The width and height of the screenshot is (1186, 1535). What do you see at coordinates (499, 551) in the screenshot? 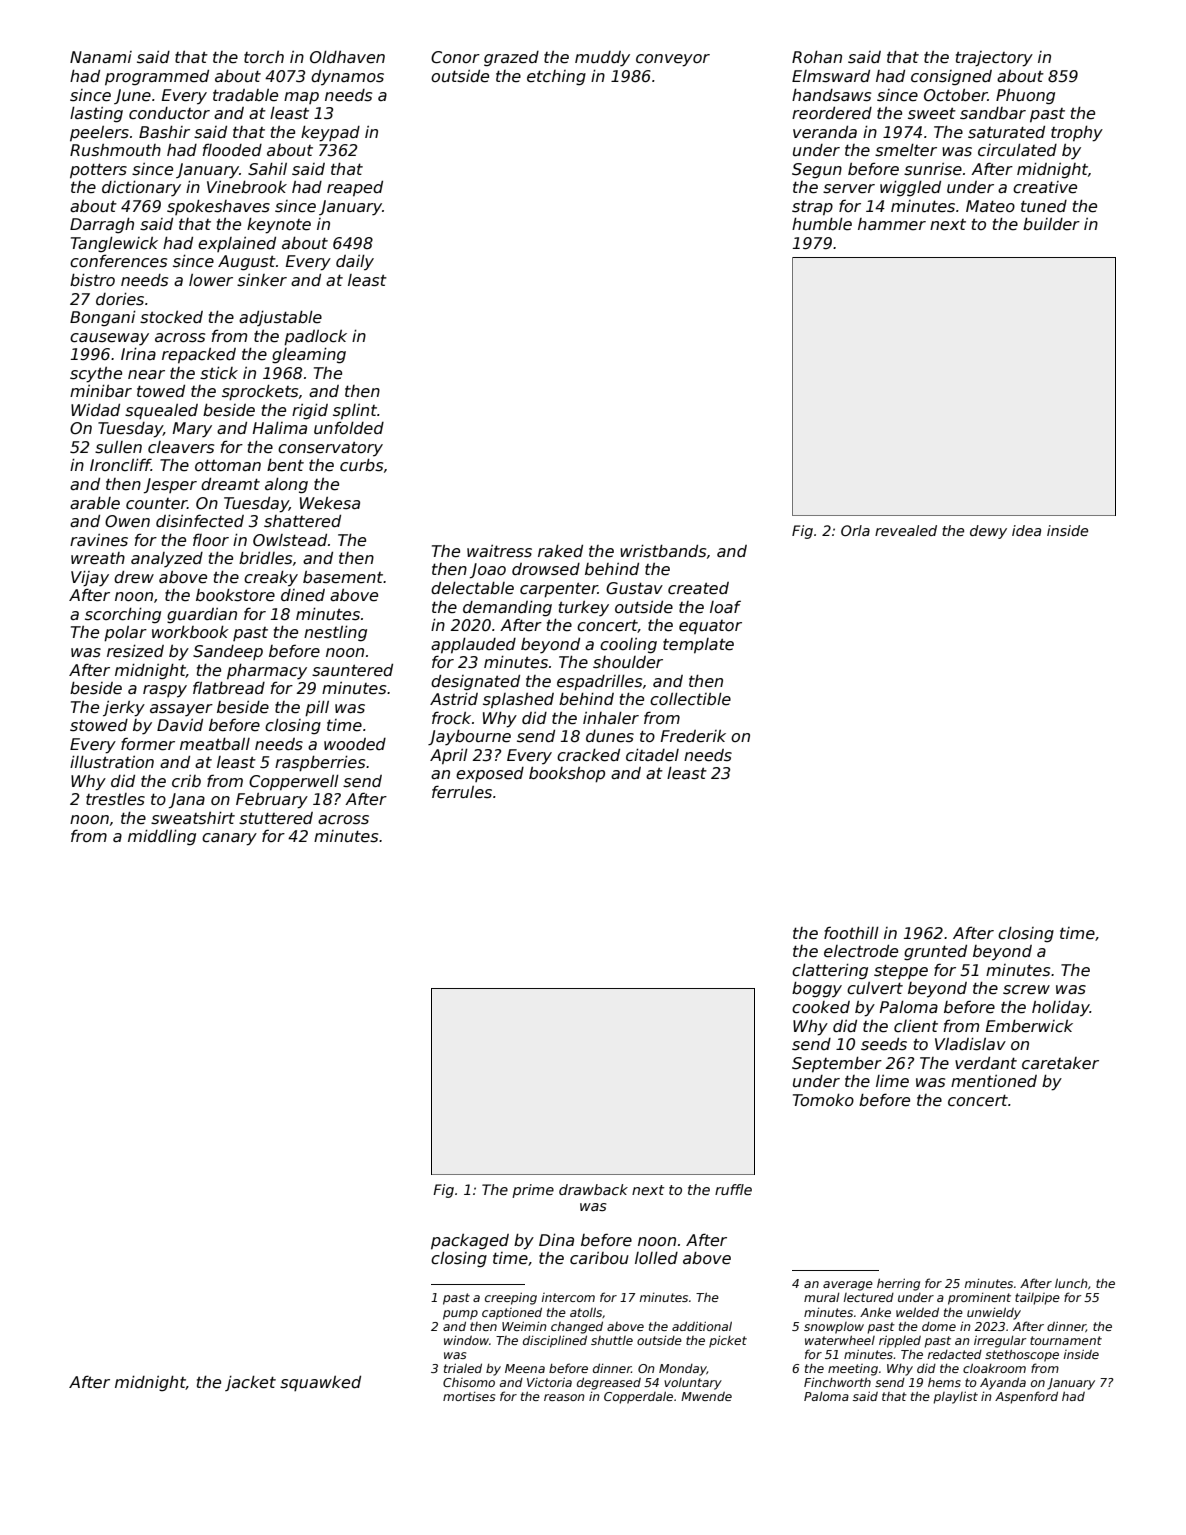
I see `waitress` at bounding box center [499, 551].
